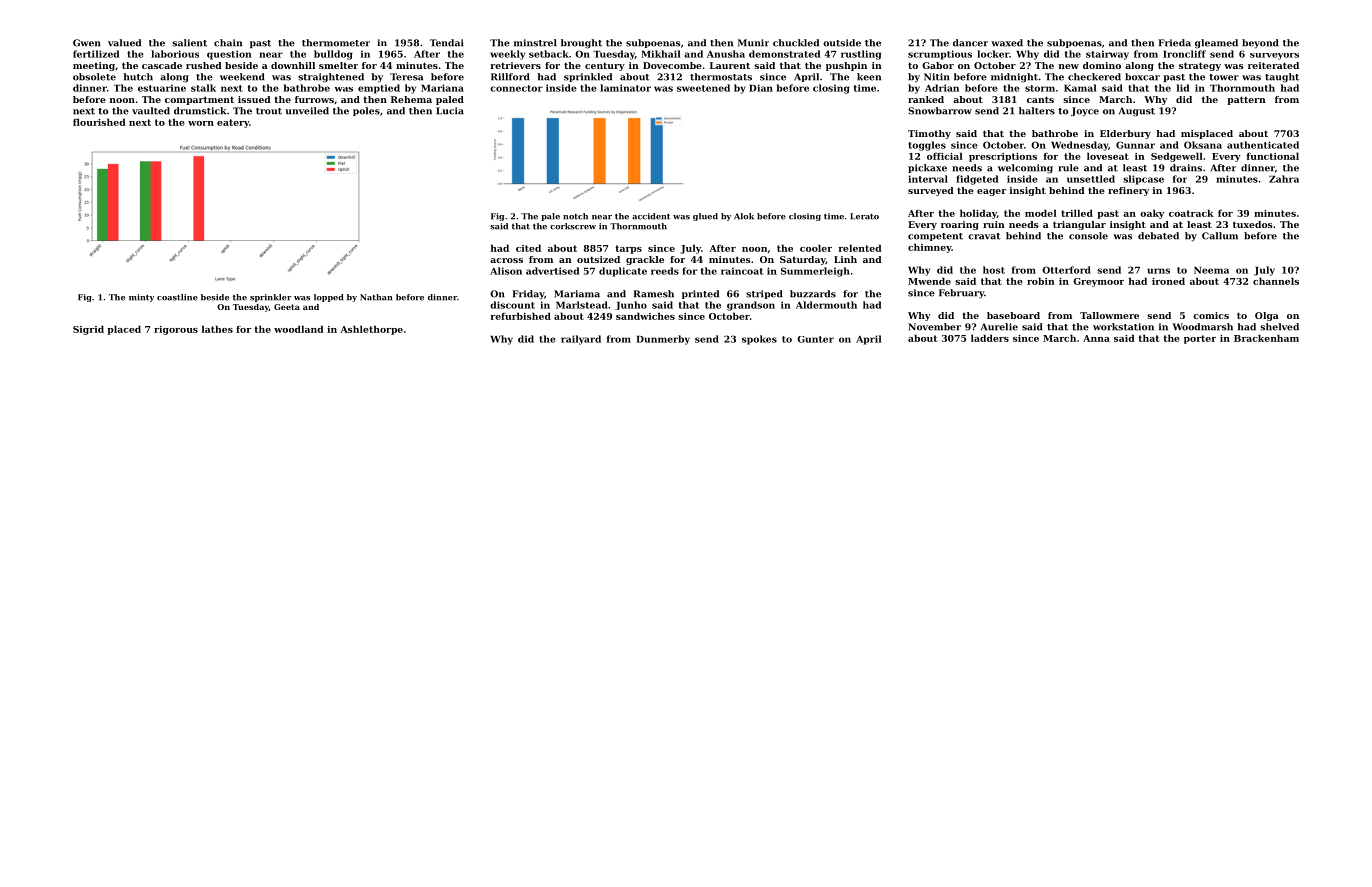 This document has height=887, width=1372. Describe the element at coordinates (177, 297) in the document. I see `coastline` at that location.
